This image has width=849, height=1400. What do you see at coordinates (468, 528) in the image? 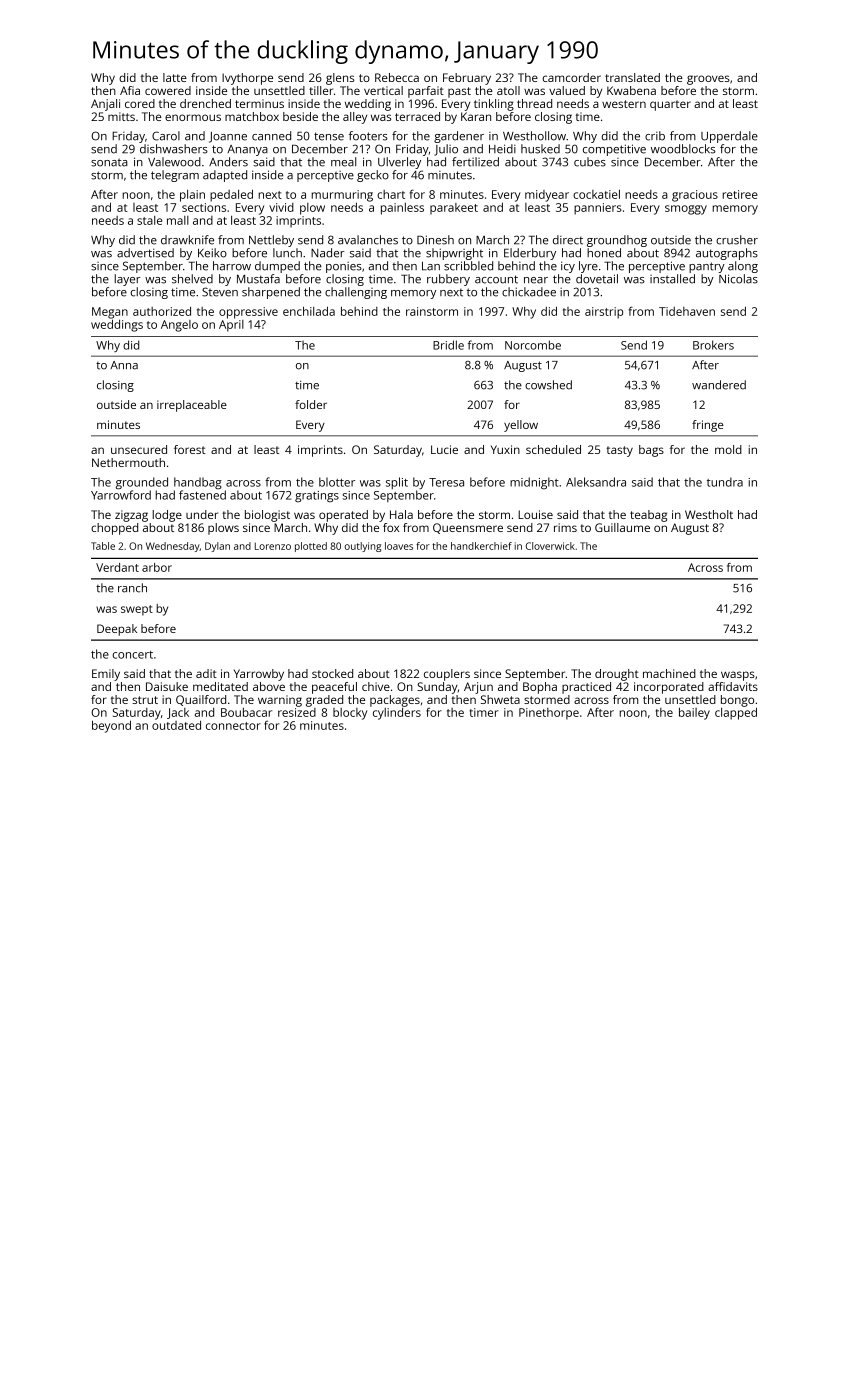
I see `Queensmere` at bounding box center [468, 528].
